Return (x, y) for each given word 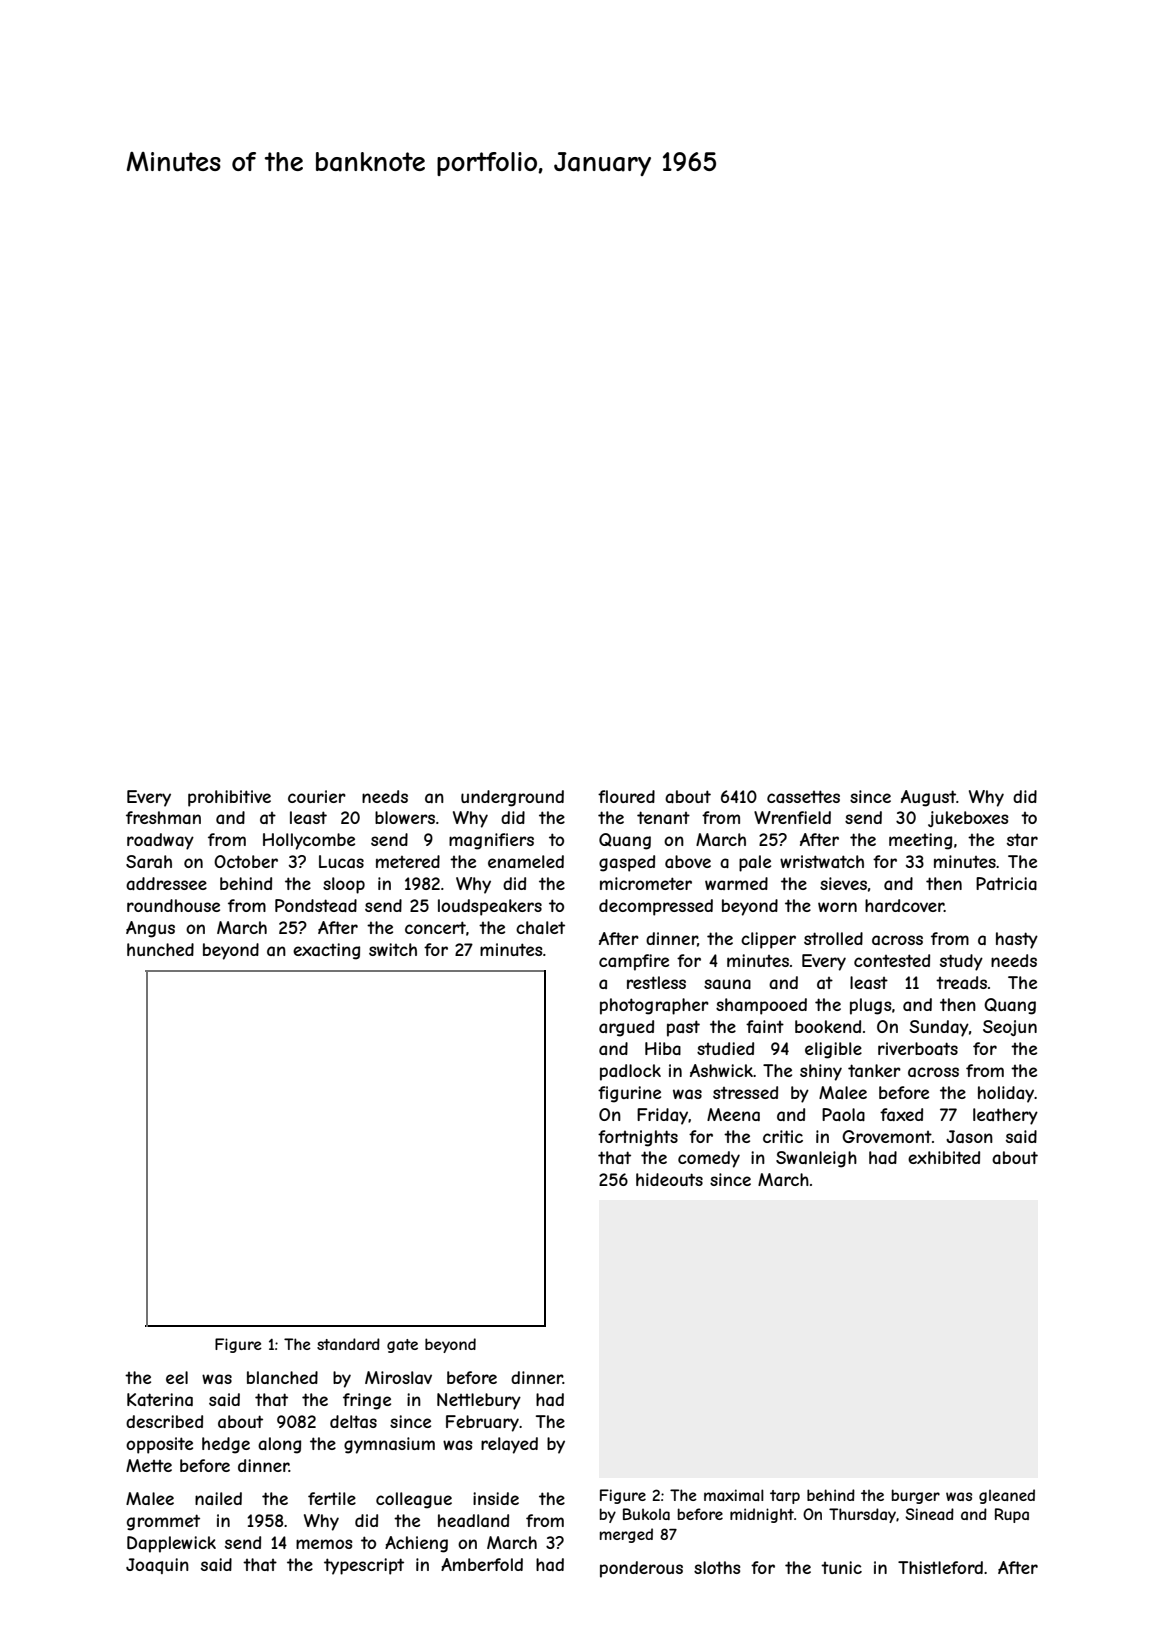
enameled (526, 861)
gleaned (1007, 1496)
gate (402, 1346)
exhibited (944, 1157)
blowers (405, 817)
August (928, 798)
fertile (332, 1498)
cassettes (803, 796)
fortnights (638, 1138)
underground (512, 798)
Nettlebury (479, 1401)
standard (348, 1344)
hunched (160, 949)
